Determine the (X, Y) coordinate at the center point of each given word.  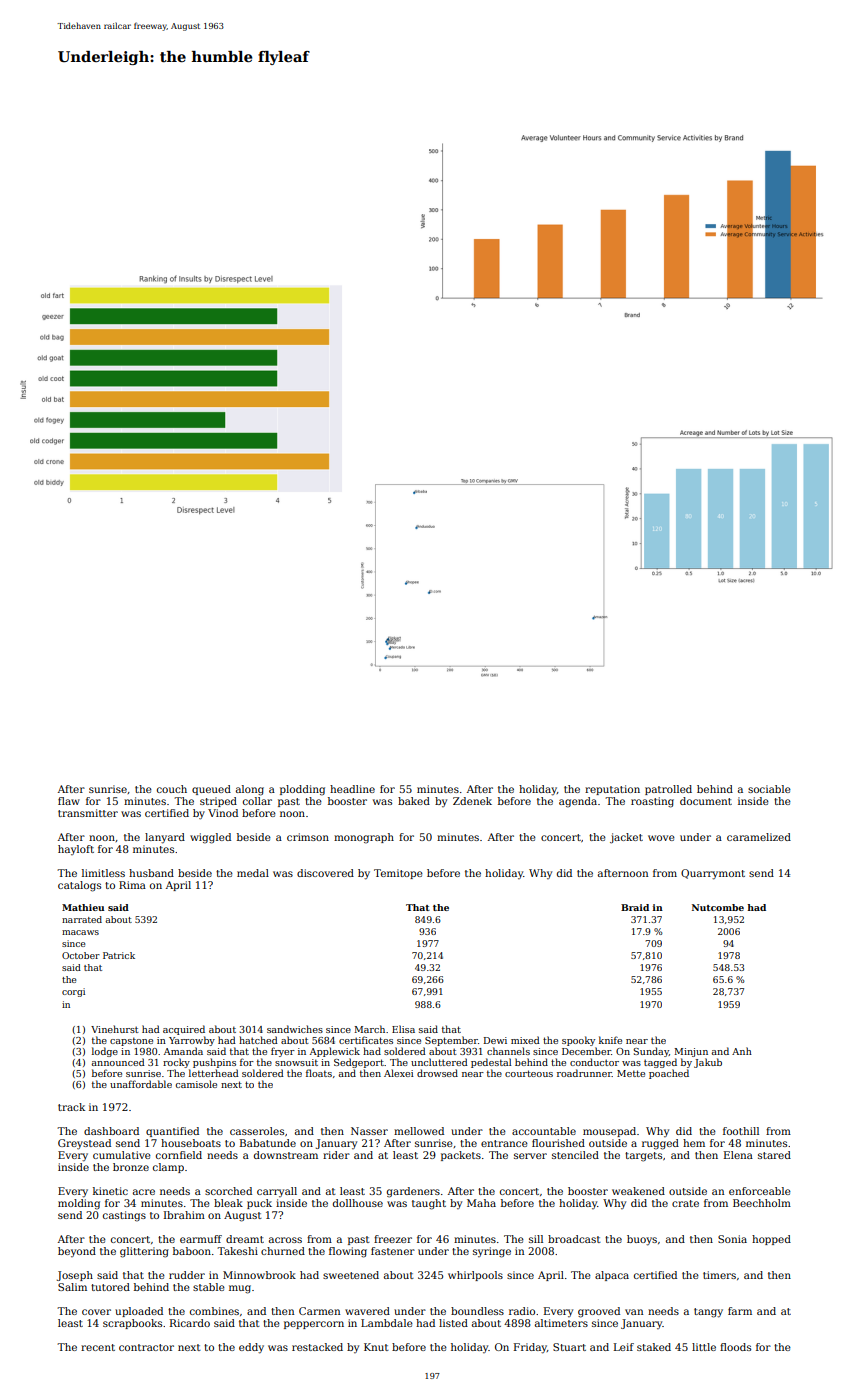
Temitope (398, 874)
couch (172, 789)
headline (352, 789)
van (634, 1312)
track (71, 1107)
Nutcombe (718, 907)
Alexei (399, 1073)
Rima (132, 885)
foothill (741, 1131)
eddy (251, 1348)
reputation (612, 790)
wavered (367, 1311)
